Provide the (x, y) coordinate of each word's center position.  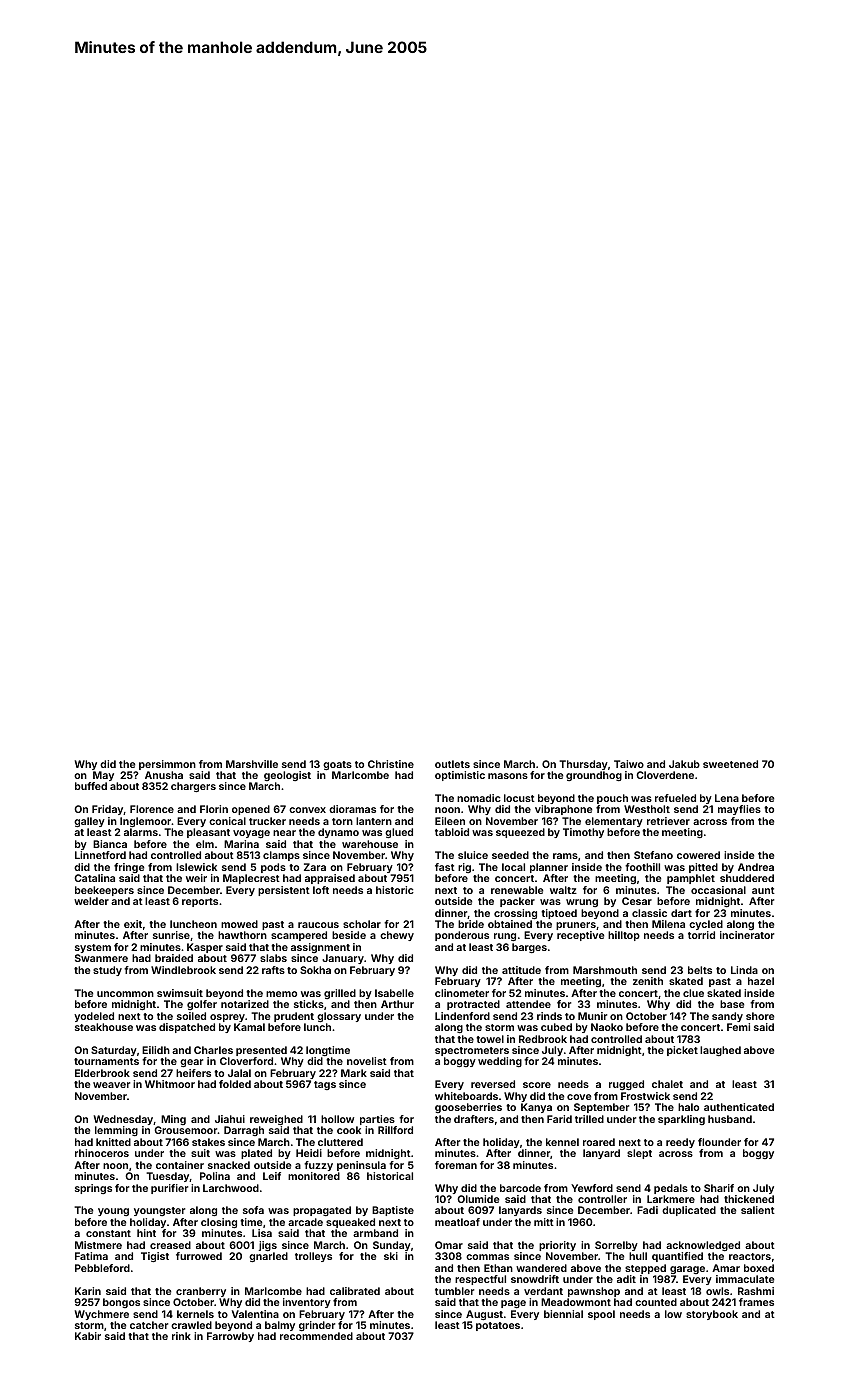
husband (730, 1119)
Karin (88, 1291)
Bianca (110, 844)
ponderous (462, 936)
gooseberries (468, 1108)
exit (133, 924)
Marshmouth (605, 970)
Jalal (239, 1073)
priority (557, 1246)
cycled (706, 925)
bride (471, 924)
